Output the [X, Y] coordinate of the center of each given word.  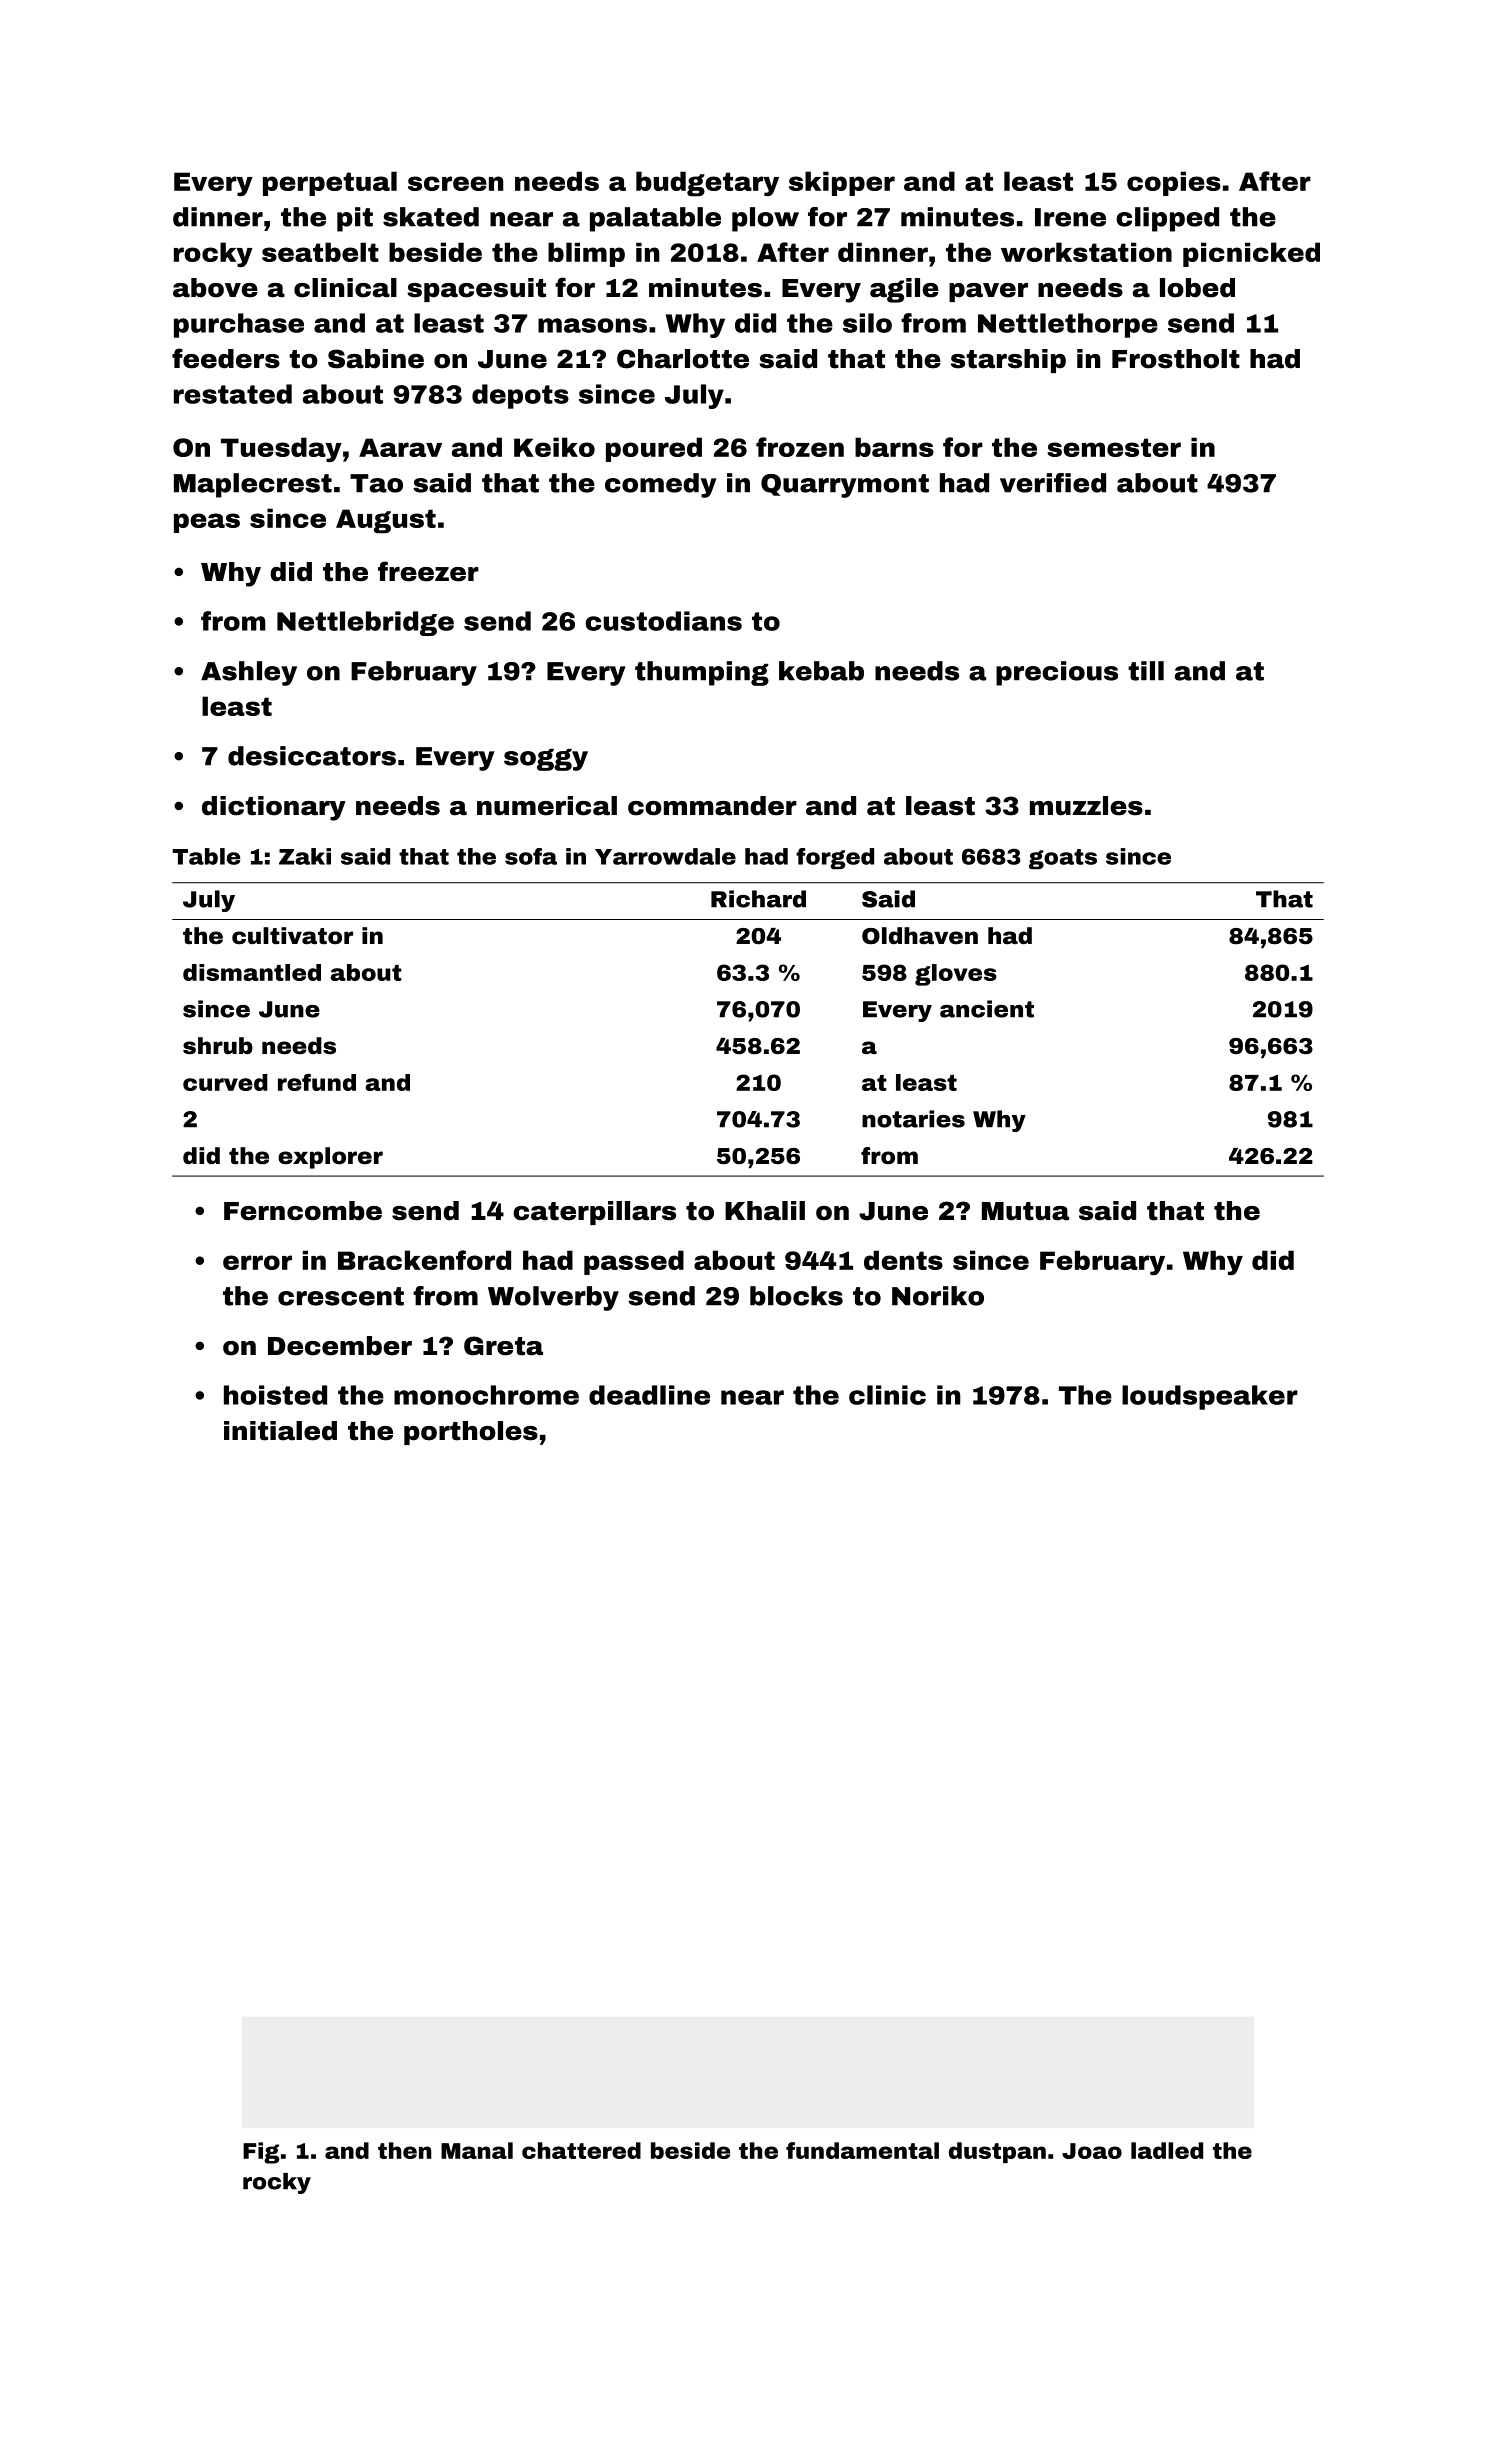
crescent [341, 1296]
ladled [1167, 2150]
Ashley [249, 673]
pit [355, 219]
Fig [261, 2153]
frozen [800, 447]
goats [1063, 859]
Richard [758, 899]
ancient [987, 1009]
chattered [581, 2150]
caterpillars [594, 1213]
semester [1114, 447]
